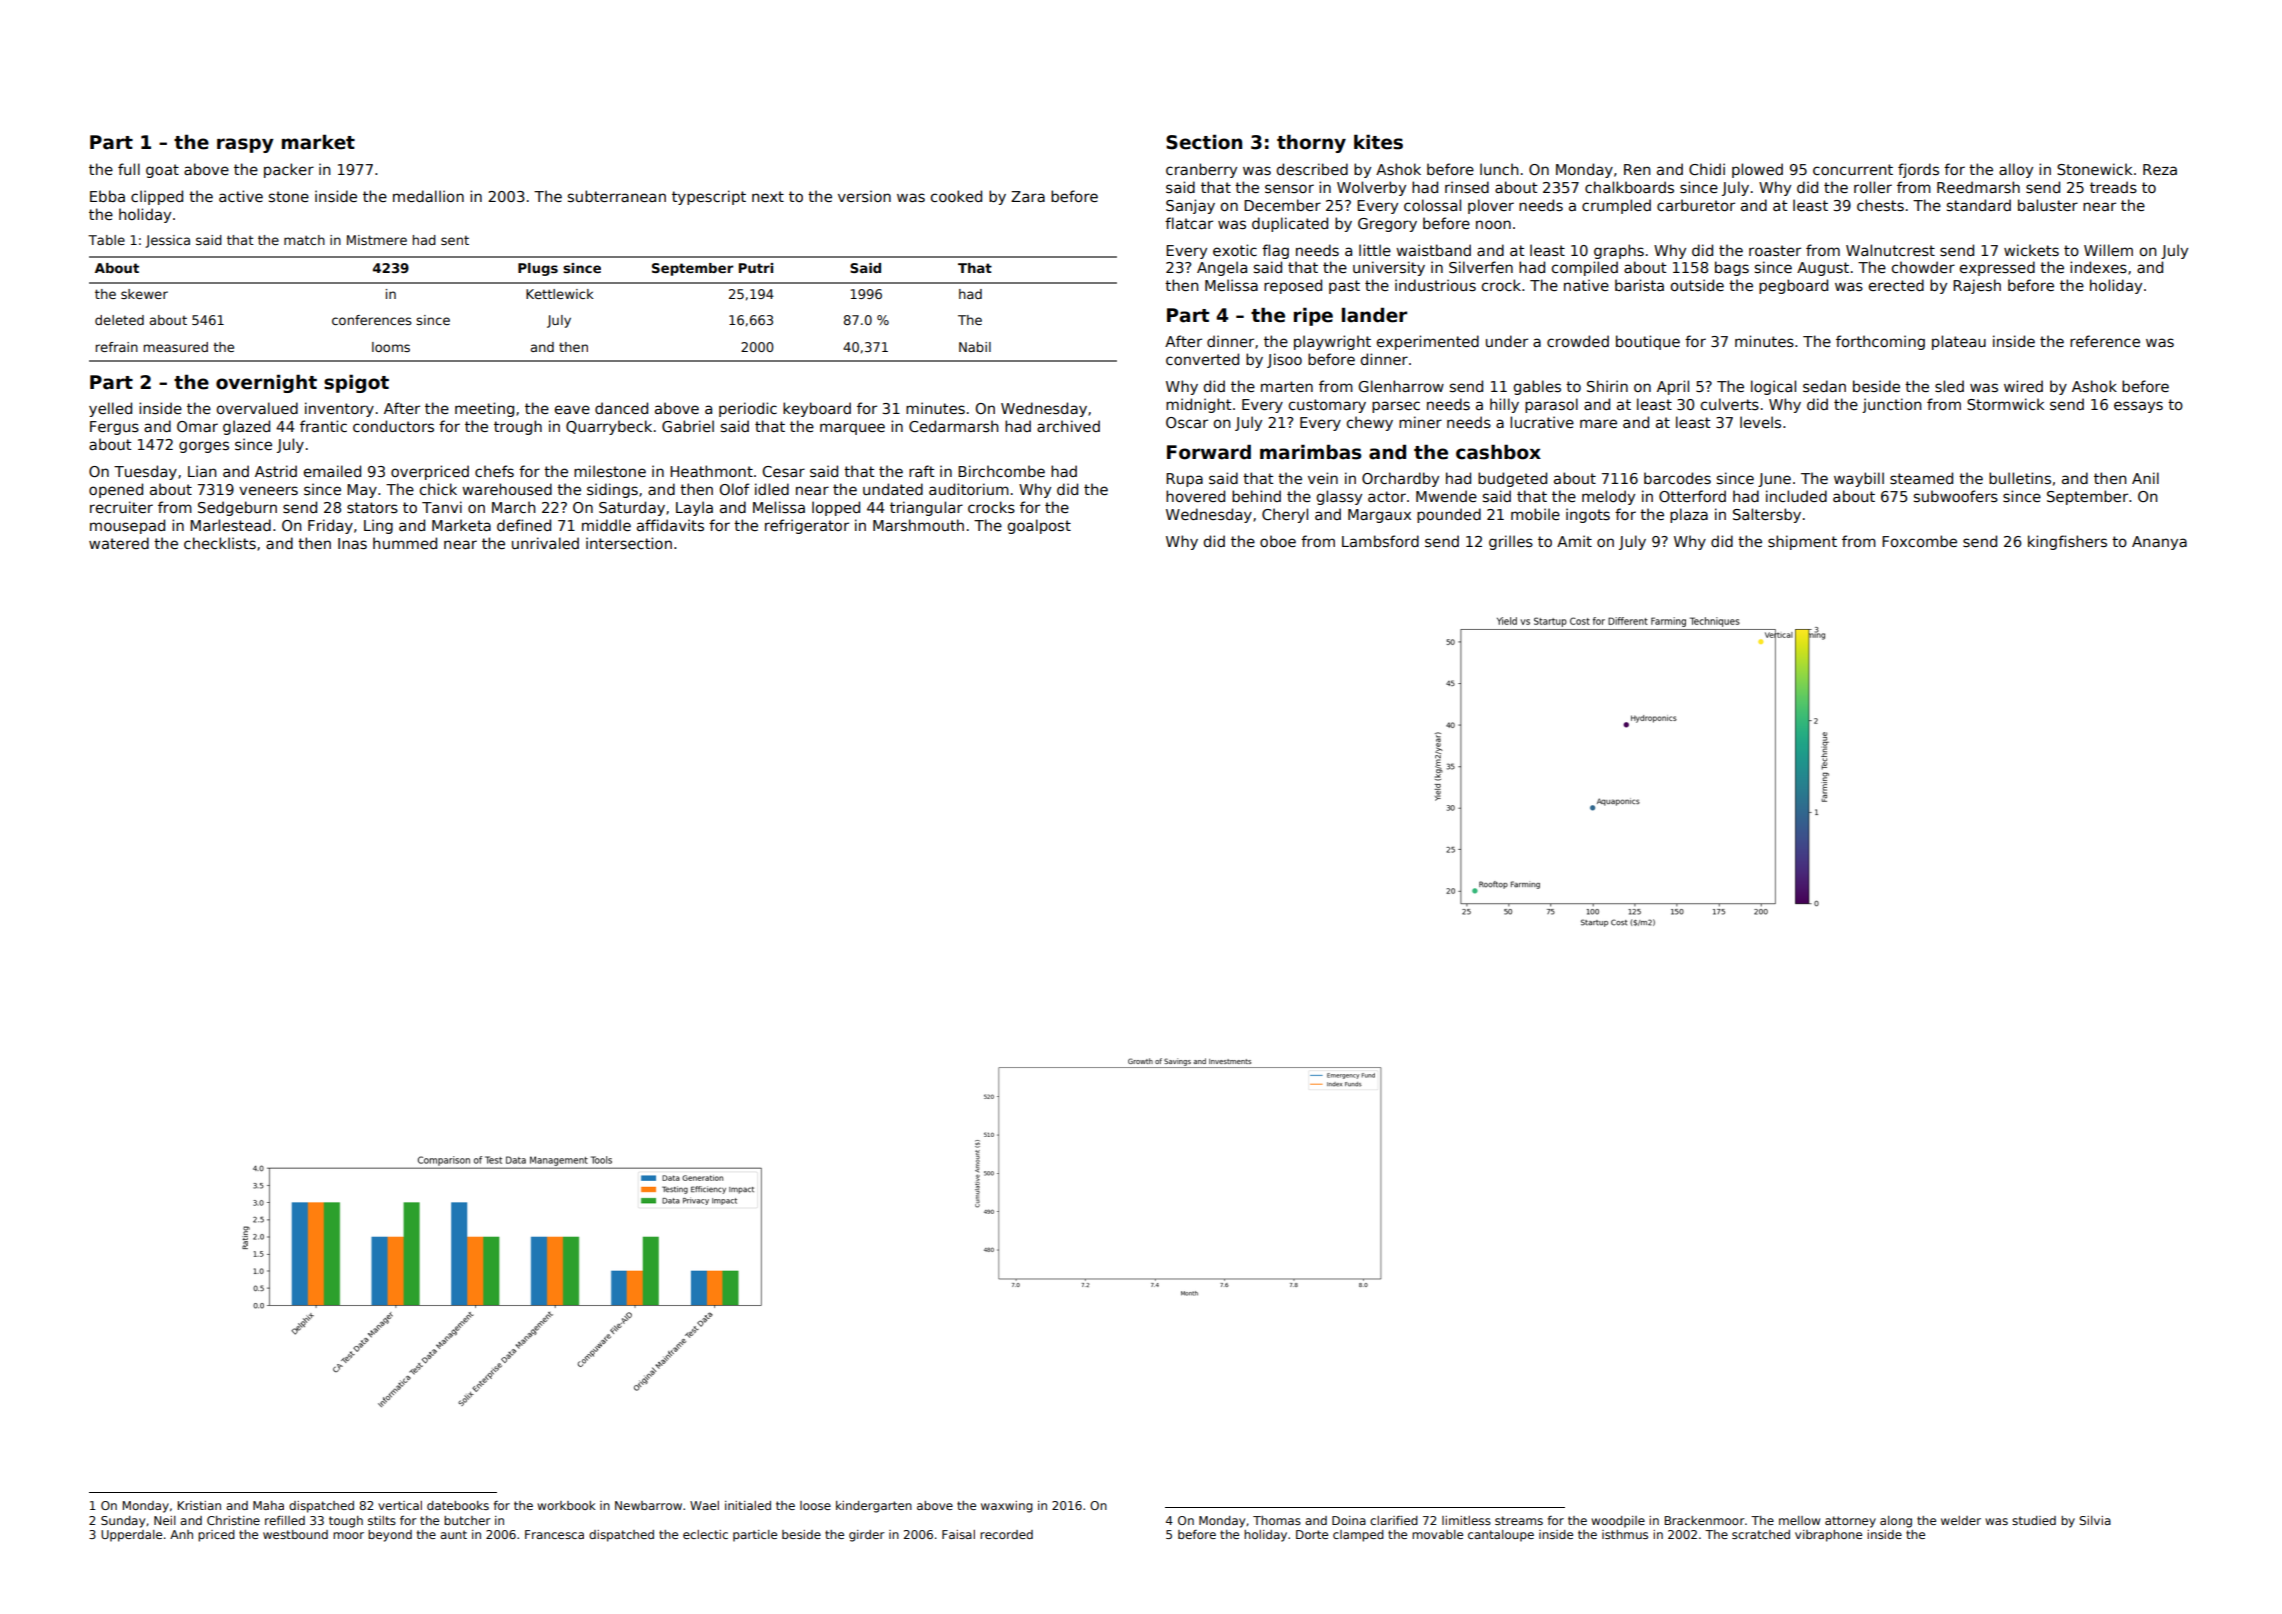  What do you see at coordinates (405, 543) in the document?
I see `hummed` at bounding box center [405, 543].
